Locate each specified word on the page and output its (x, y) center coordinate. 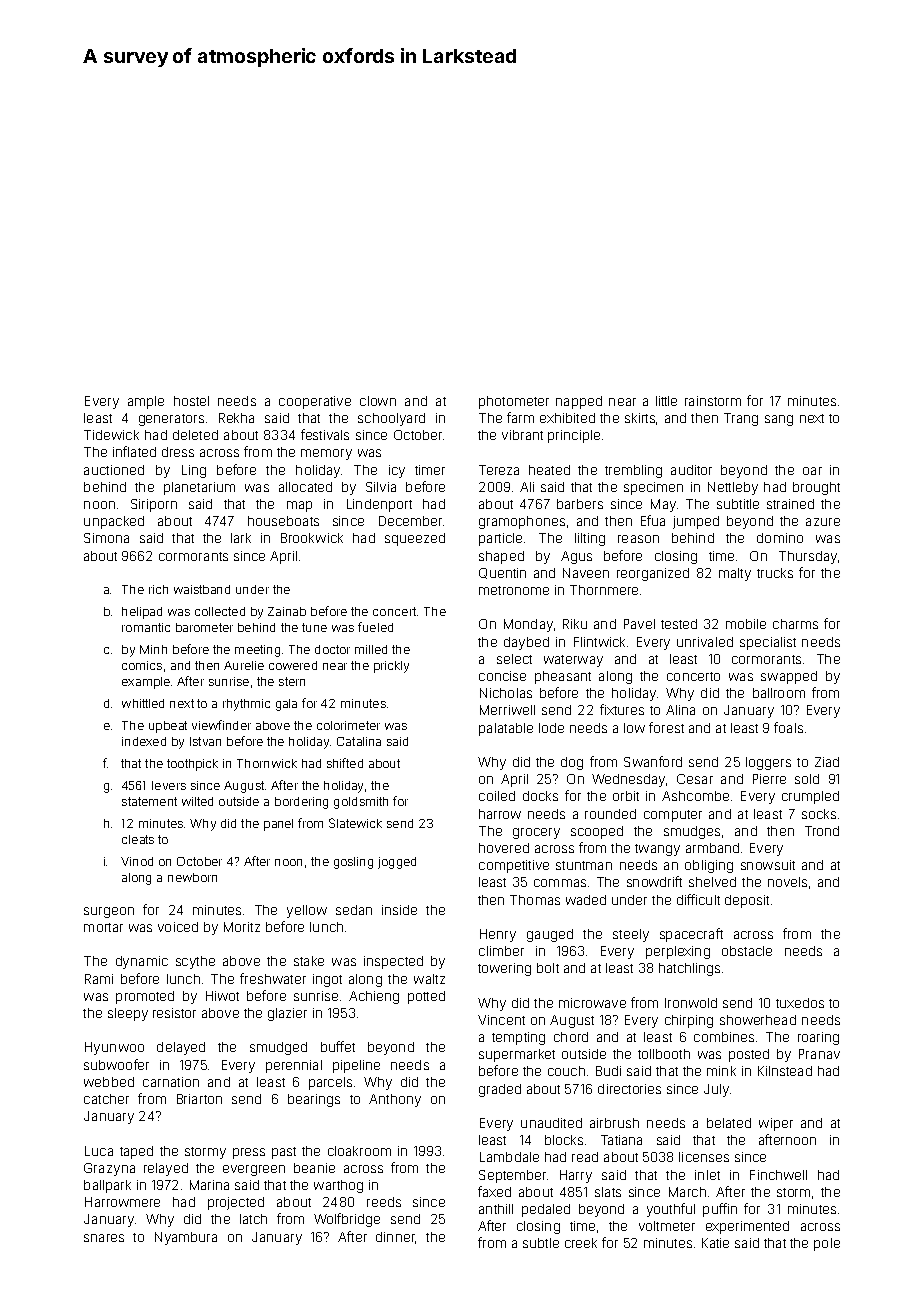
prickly (391, 667)
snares (104, 1238)
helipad (142, 613)
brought (816, 488)
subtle (541, 1243)
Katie (715, 1243)
